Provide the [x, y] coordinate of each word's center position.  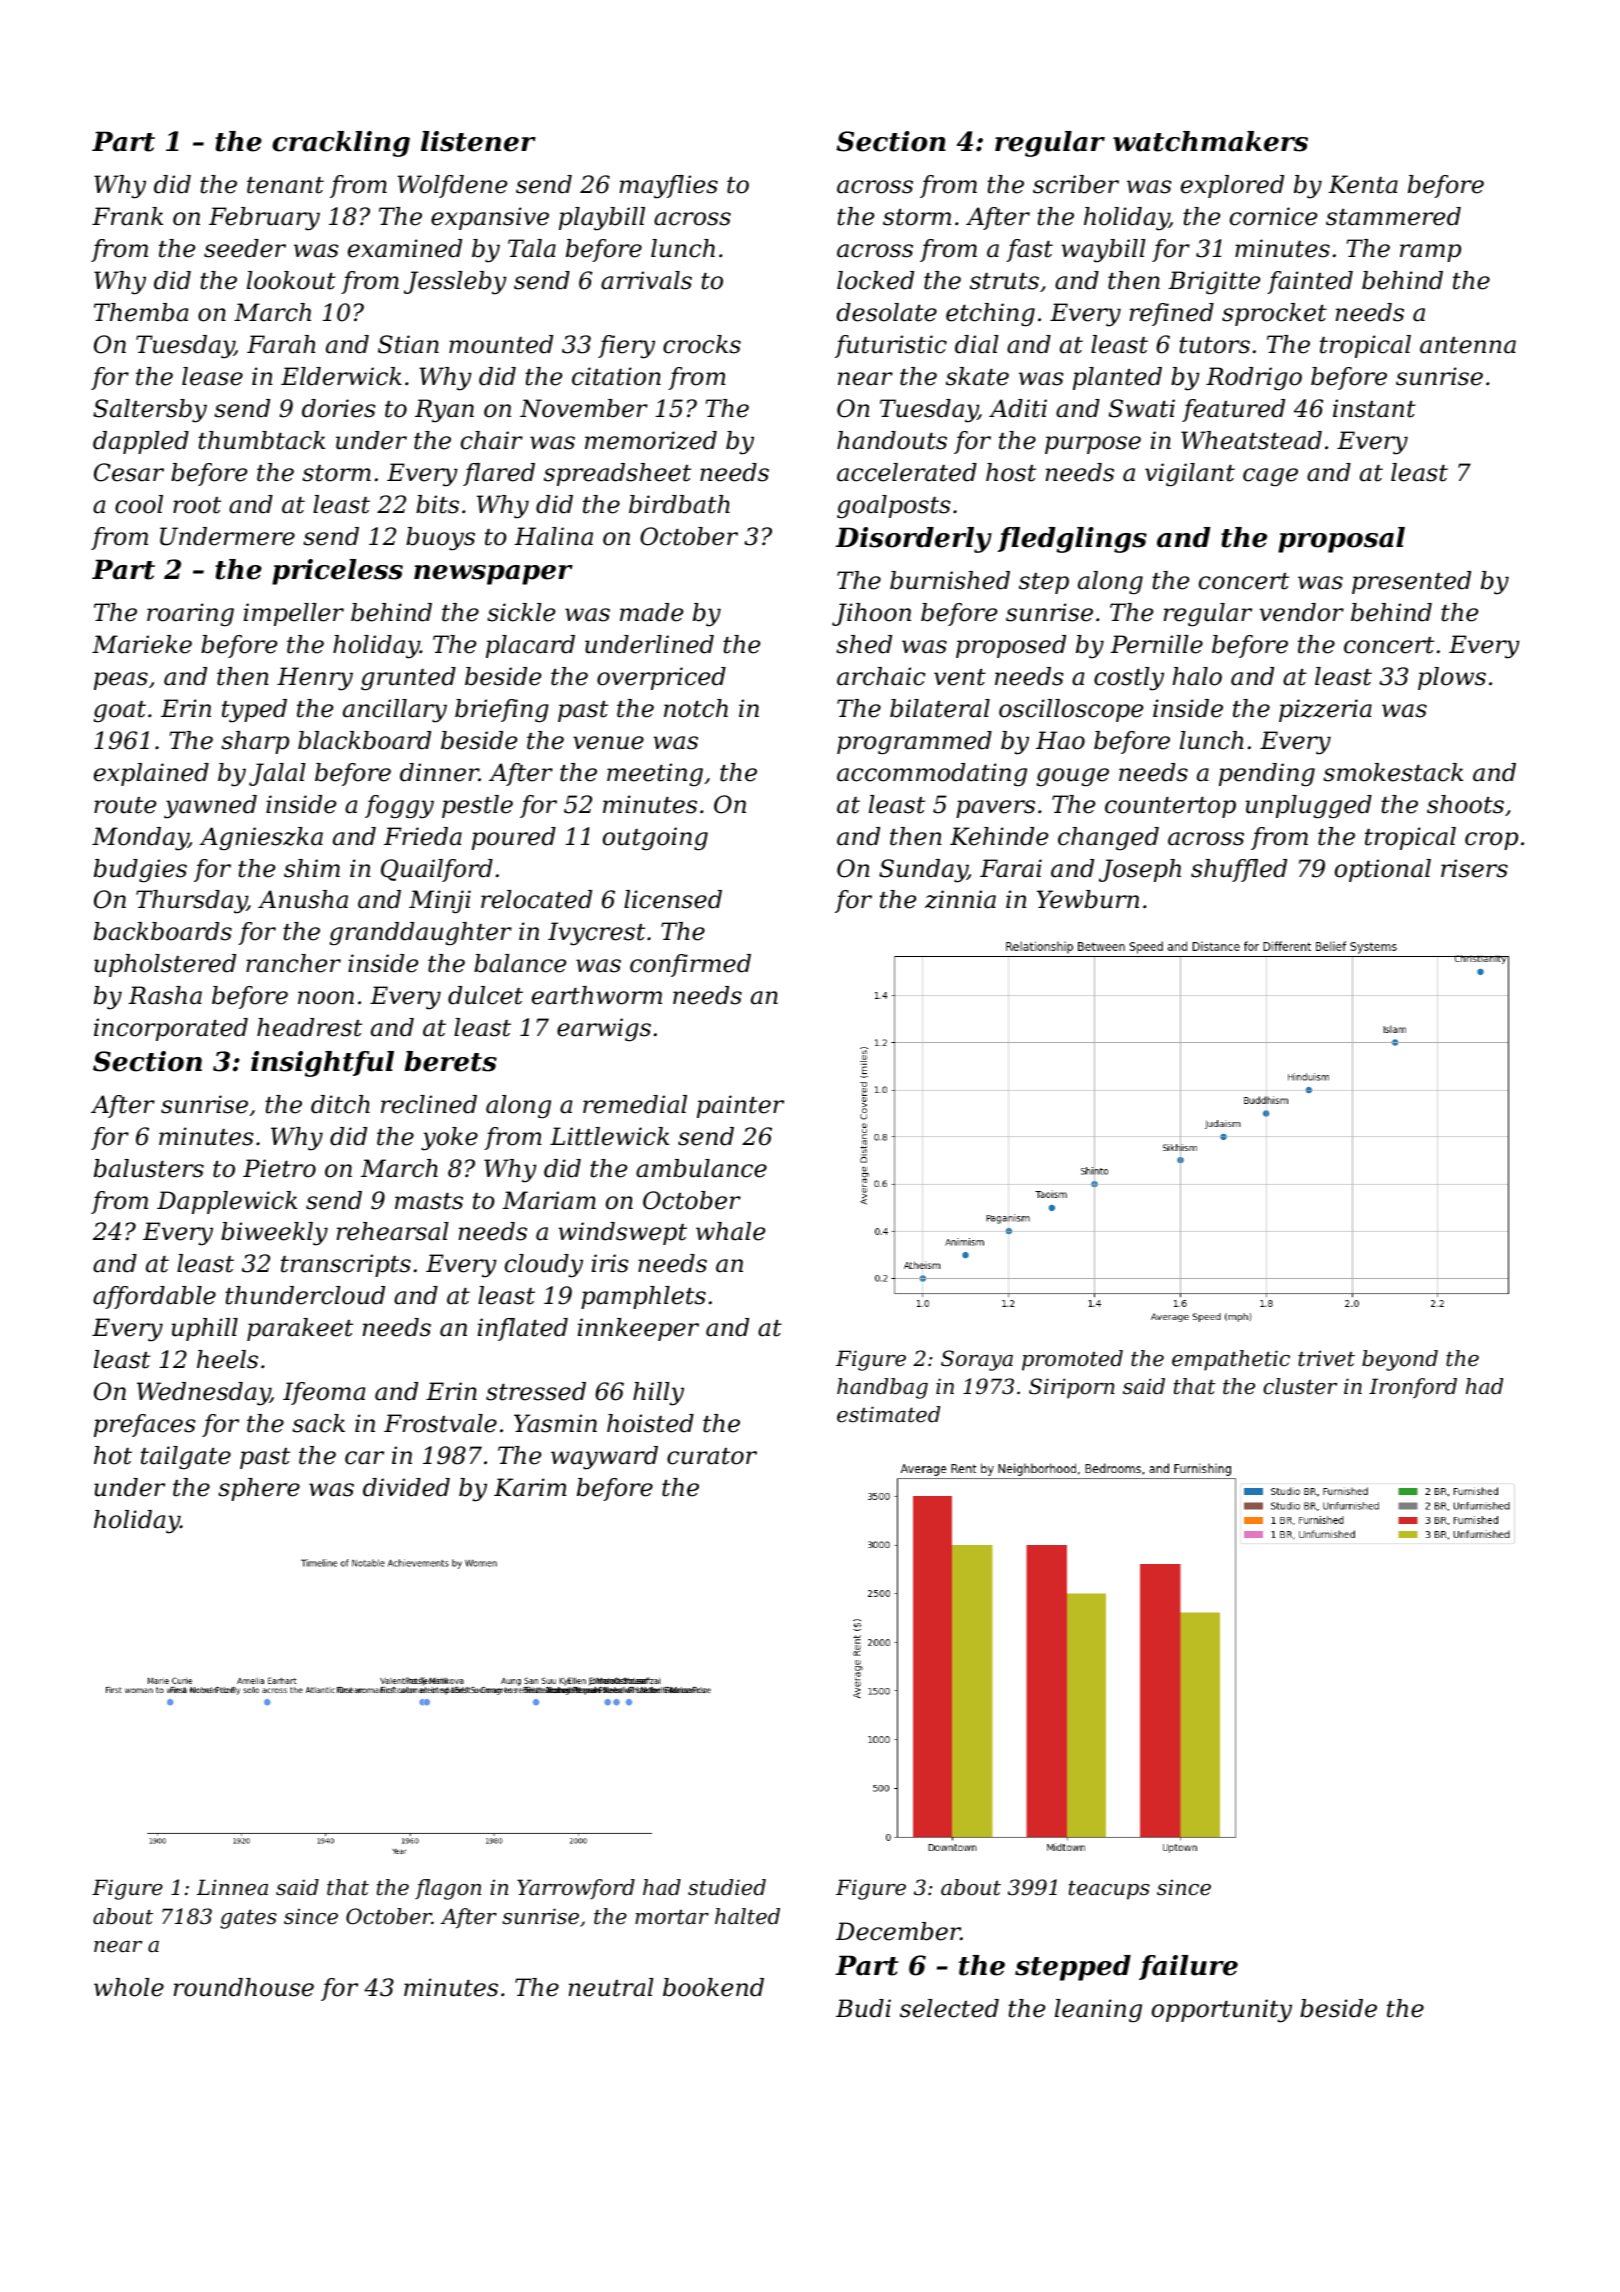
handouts [892, 440]
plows [1452, 678]
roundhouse [244, 1987]
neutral [611, 1987]
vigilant [1190, 475]
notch [696, 708]
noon [326, 998]
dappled [141, 442]
